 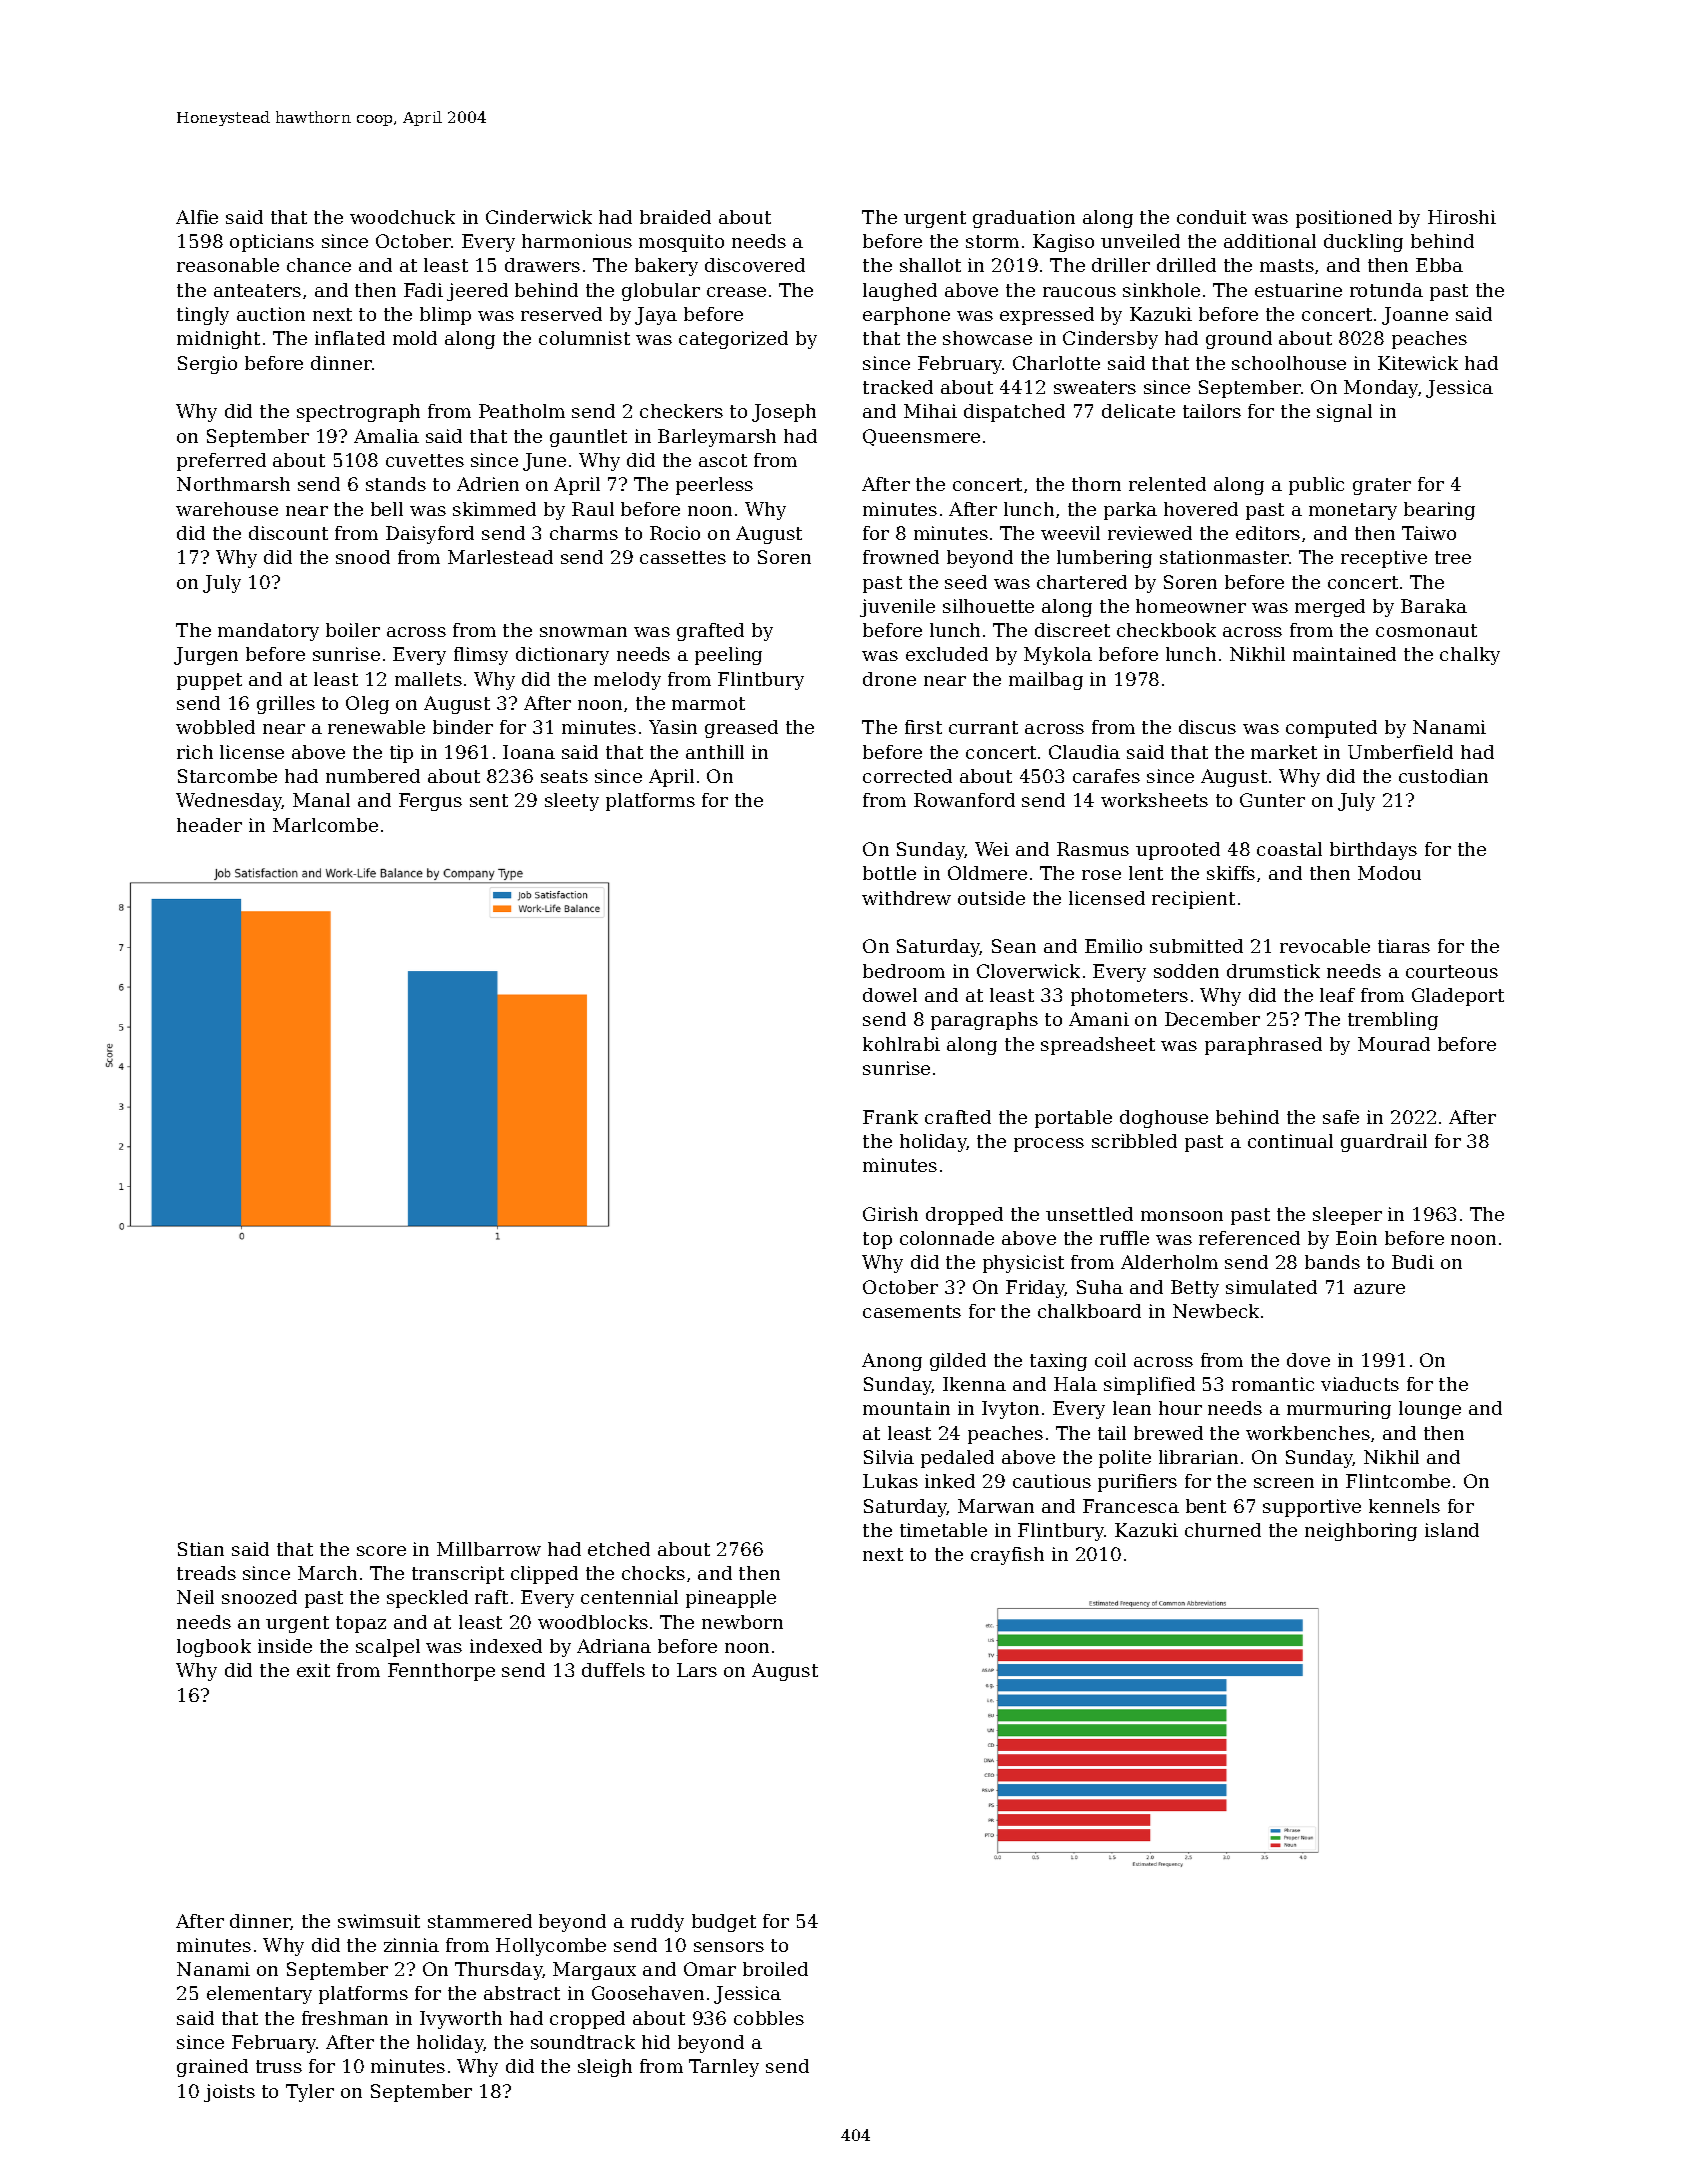 I want to click on Tyler, so click(x=310, y=2093).
